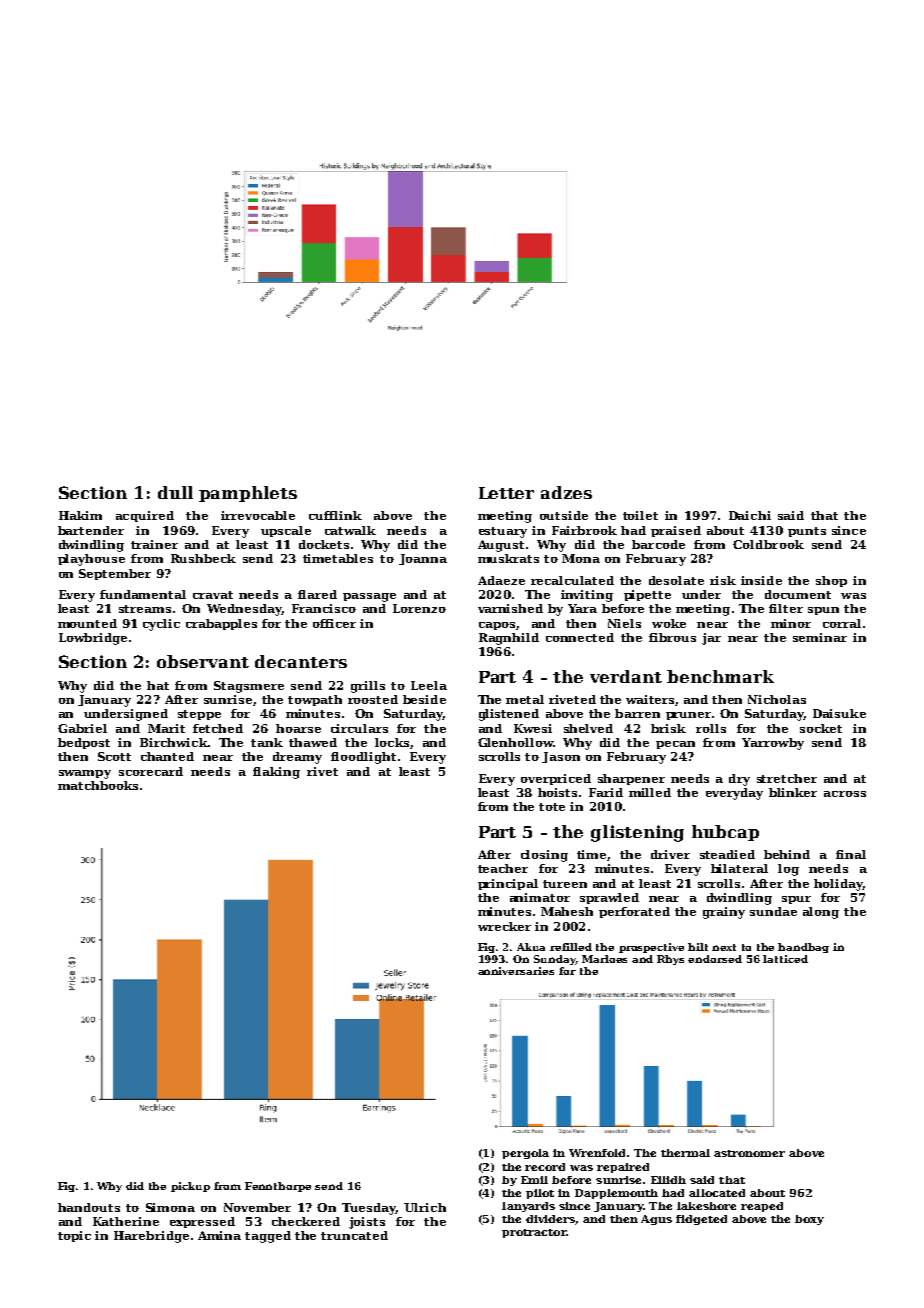  Describe the element at coordinates (701, 1220) in the page. I see `fidgeted` at that location.
